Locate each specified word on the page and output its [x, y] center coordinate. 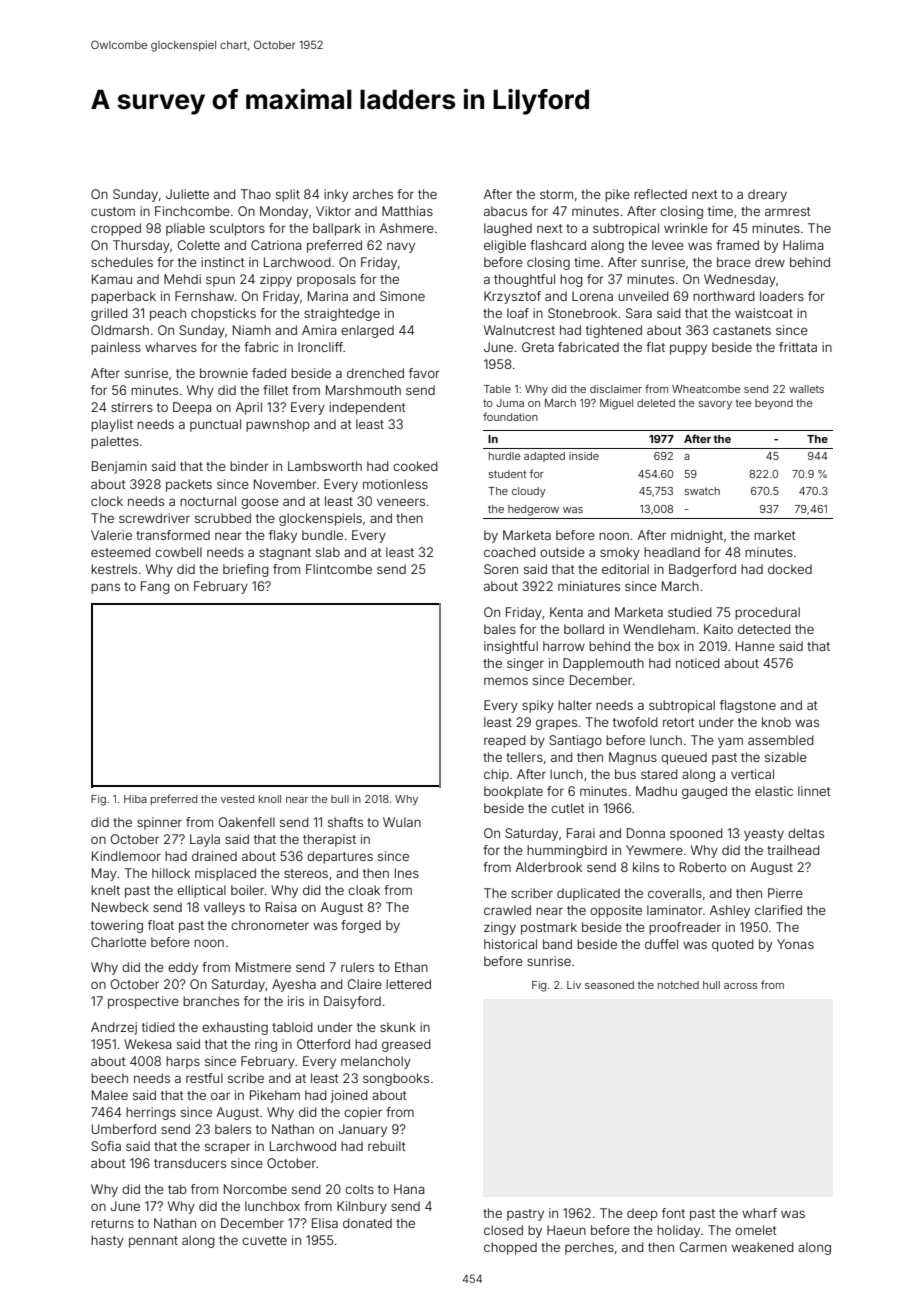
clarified [778, 910]
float [161, 925]
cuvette [264, 1240]
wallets [806, 389]
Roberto [703, 867]
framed [737, 245]
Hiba [135, 799]
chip [496, 775]
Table [497, 389]
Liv [574, 985]
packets [189, 485]
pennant [153, 1242]
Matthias [407, 211]
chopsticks [223, 314]
